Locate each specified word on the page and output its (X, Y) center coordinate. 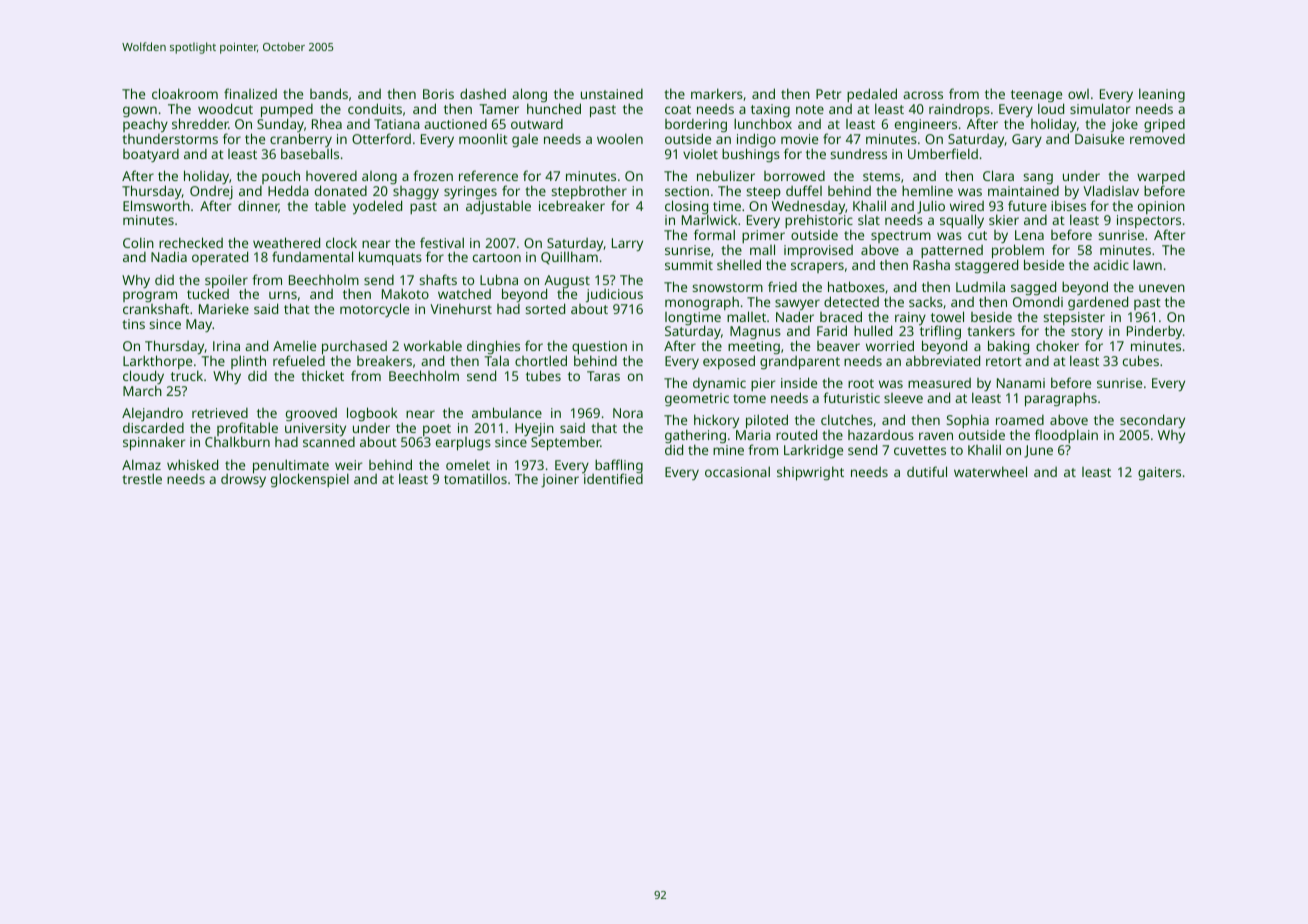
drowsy (243, 480)
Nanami (1021, 383)
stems (881, 176)
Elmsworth (156, 205)
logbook (372, 414)
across (923, 95)
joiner (560, 480)
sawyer (797, 304)
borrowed (794, 176)
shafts (438, 279)
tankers (991, 331)
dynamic (719, 384)
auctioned (455, 124)
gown (140, 112)
